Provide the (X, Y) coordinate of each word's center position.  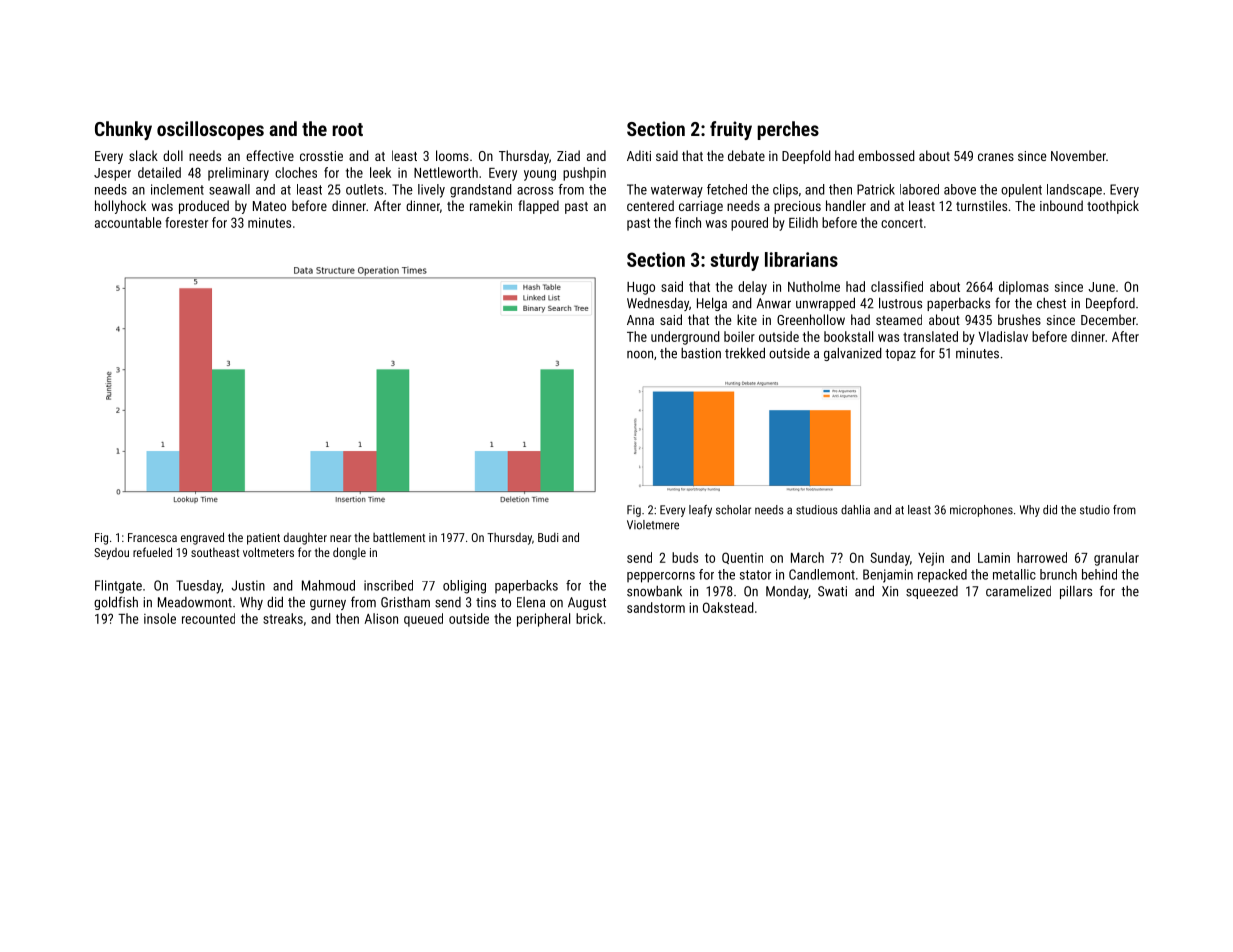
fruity (731, 130)
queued (423, 620)
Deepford (1110, 304)
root (347, 129)
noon (640, 354)
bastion (701, 353)
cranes (996, 157)
